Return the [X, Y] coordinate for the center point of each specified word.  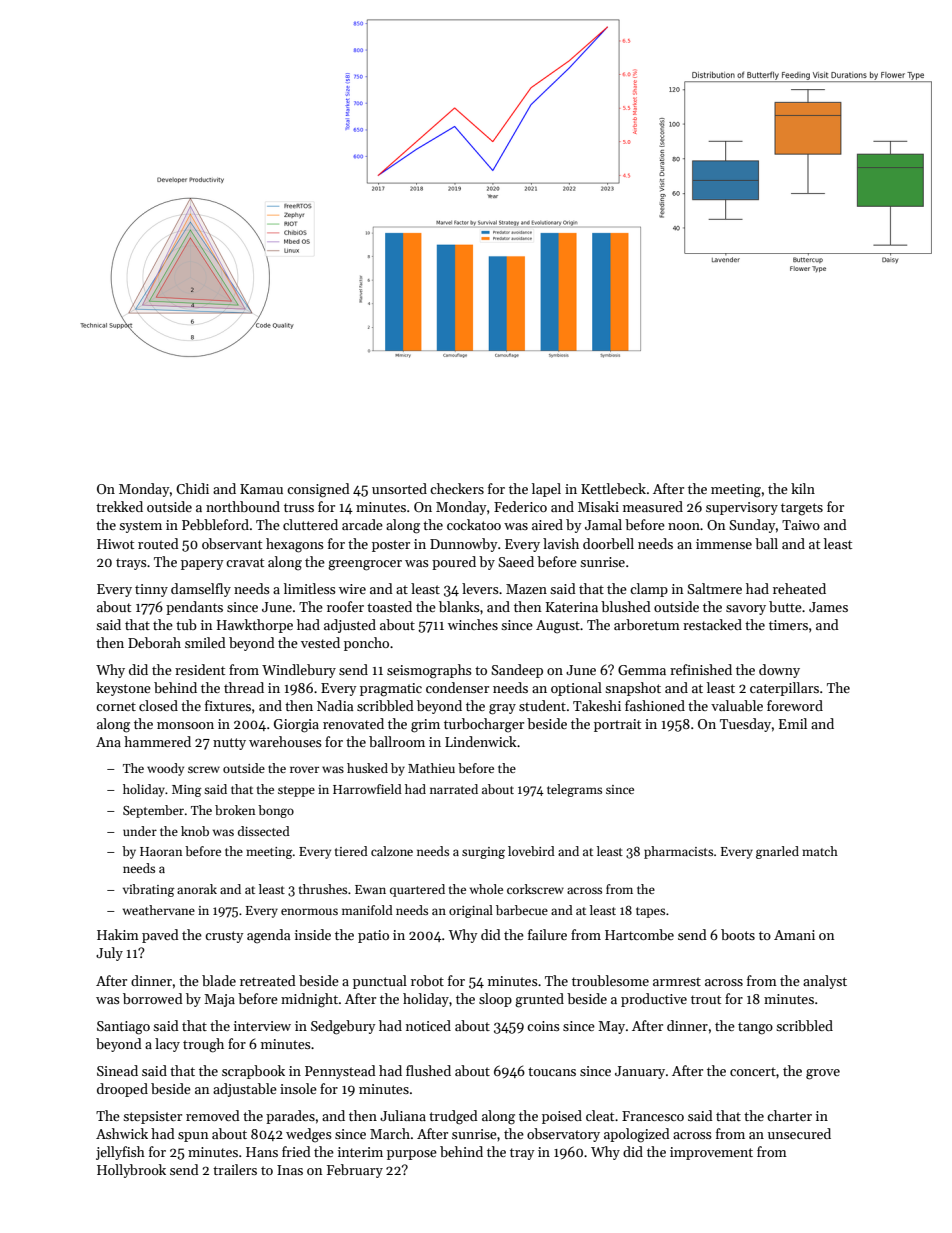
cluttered [310, 524]
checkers [457, 488]
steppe [296, 791]
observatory [563, 1135]
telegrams [574, 790]
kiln [803, 488]
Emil [793, 723]
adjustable [245, 1090]
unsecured [799, 1133]
